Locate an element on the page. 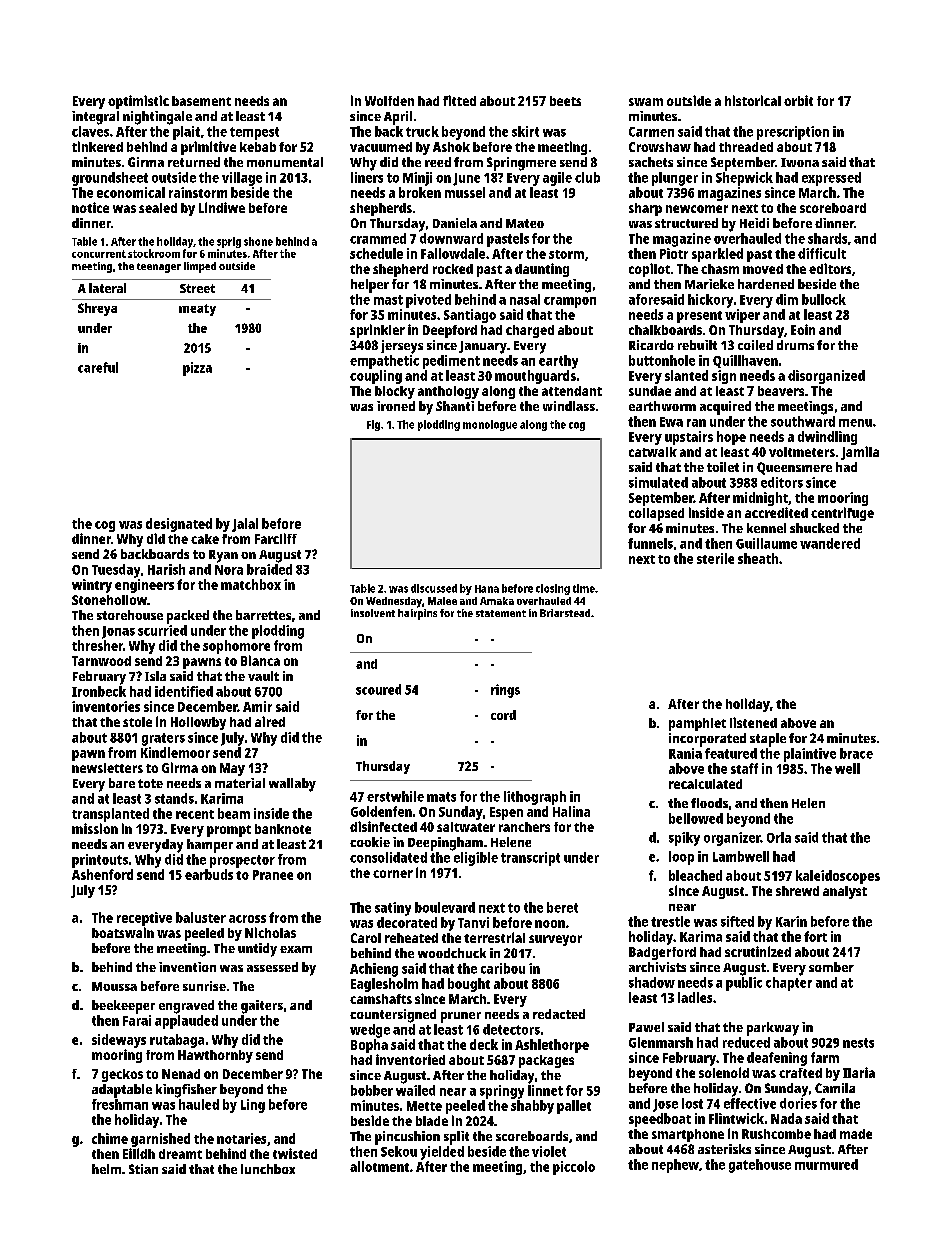 This page has height=1233, width=952. lithograph is located at coordinates (535, 798).
